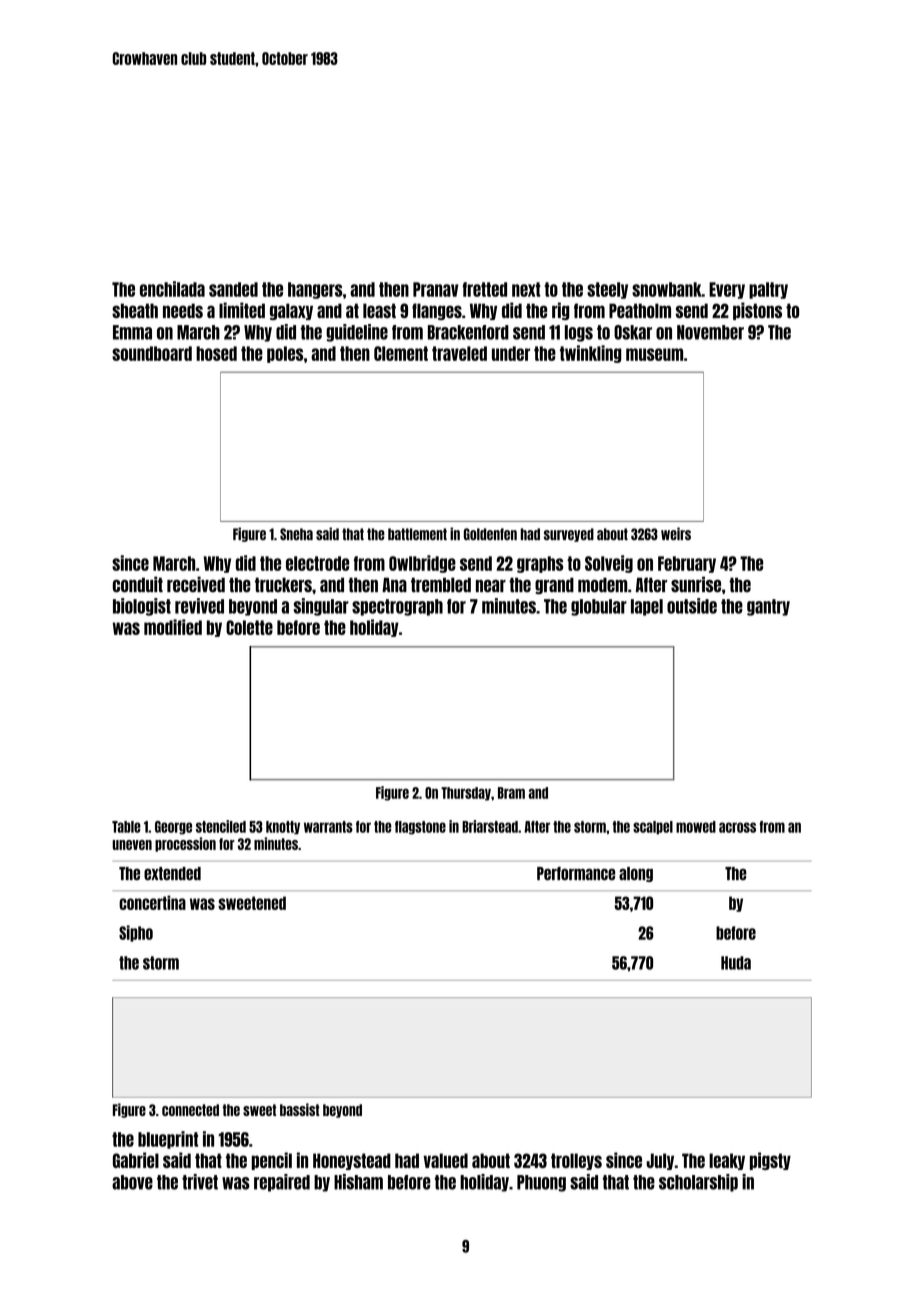 The width and height of the screenshot is (924, 1308). Describe the element at coordinates (196, 584) in the screenshot. I see `received` at that location.
